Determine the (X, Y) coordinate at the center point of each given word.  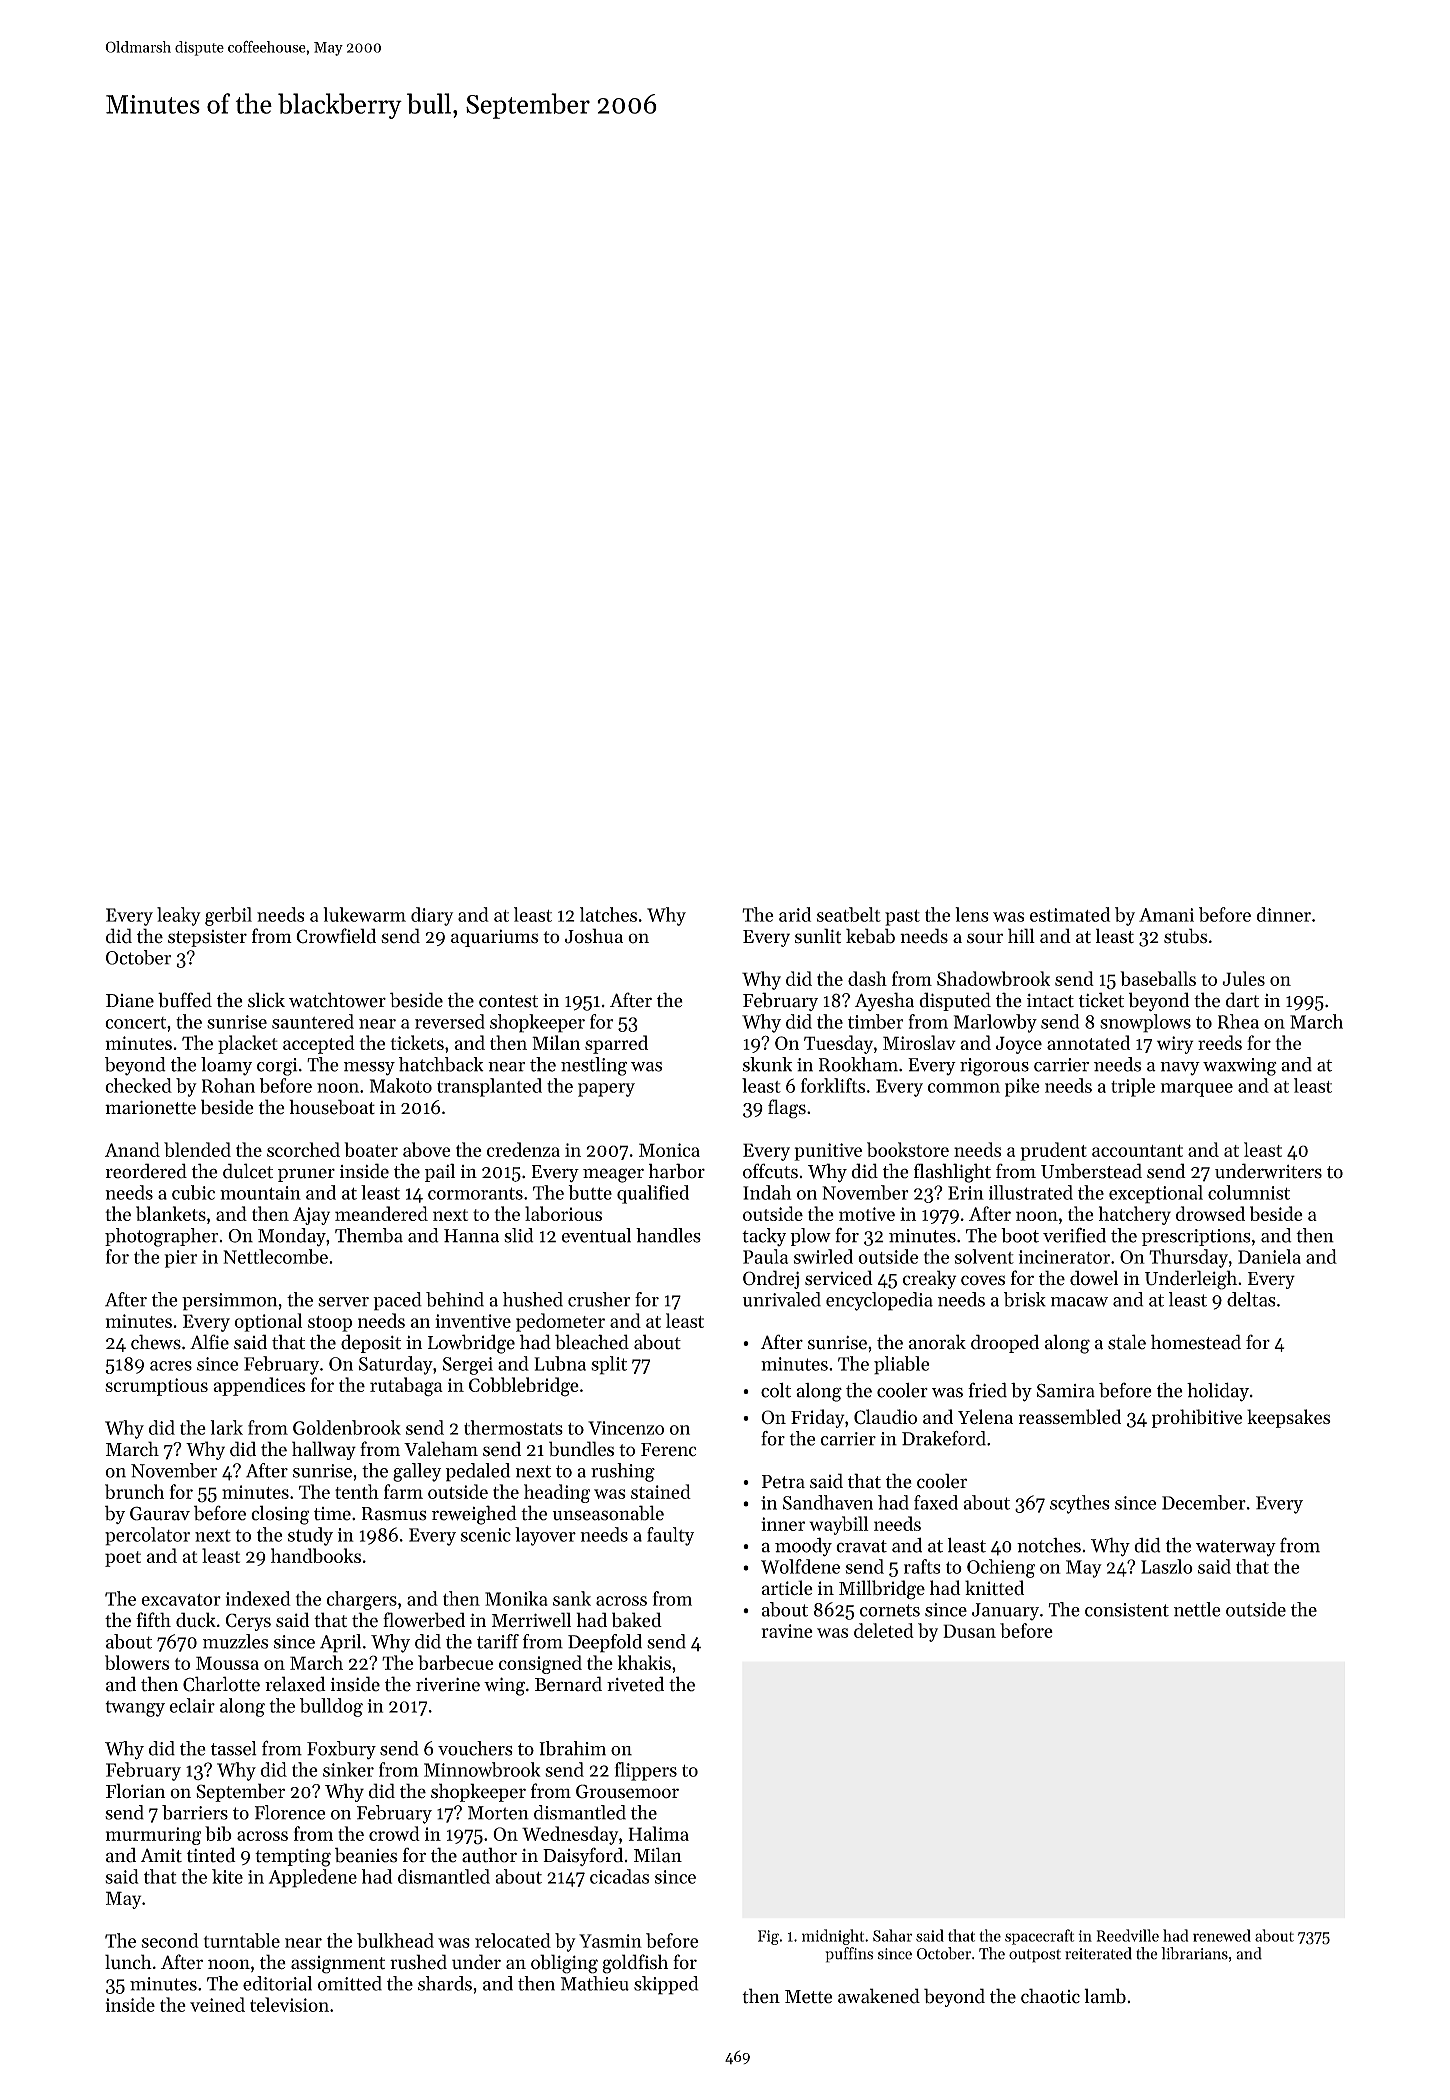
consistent (1127, 1610)
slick (266, 1000)
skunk (767, 1064)
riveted (635, 1684)
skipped (666, 1985)
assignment (338, 1965)
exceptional (1156, 1194)
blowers (137, 1662)
